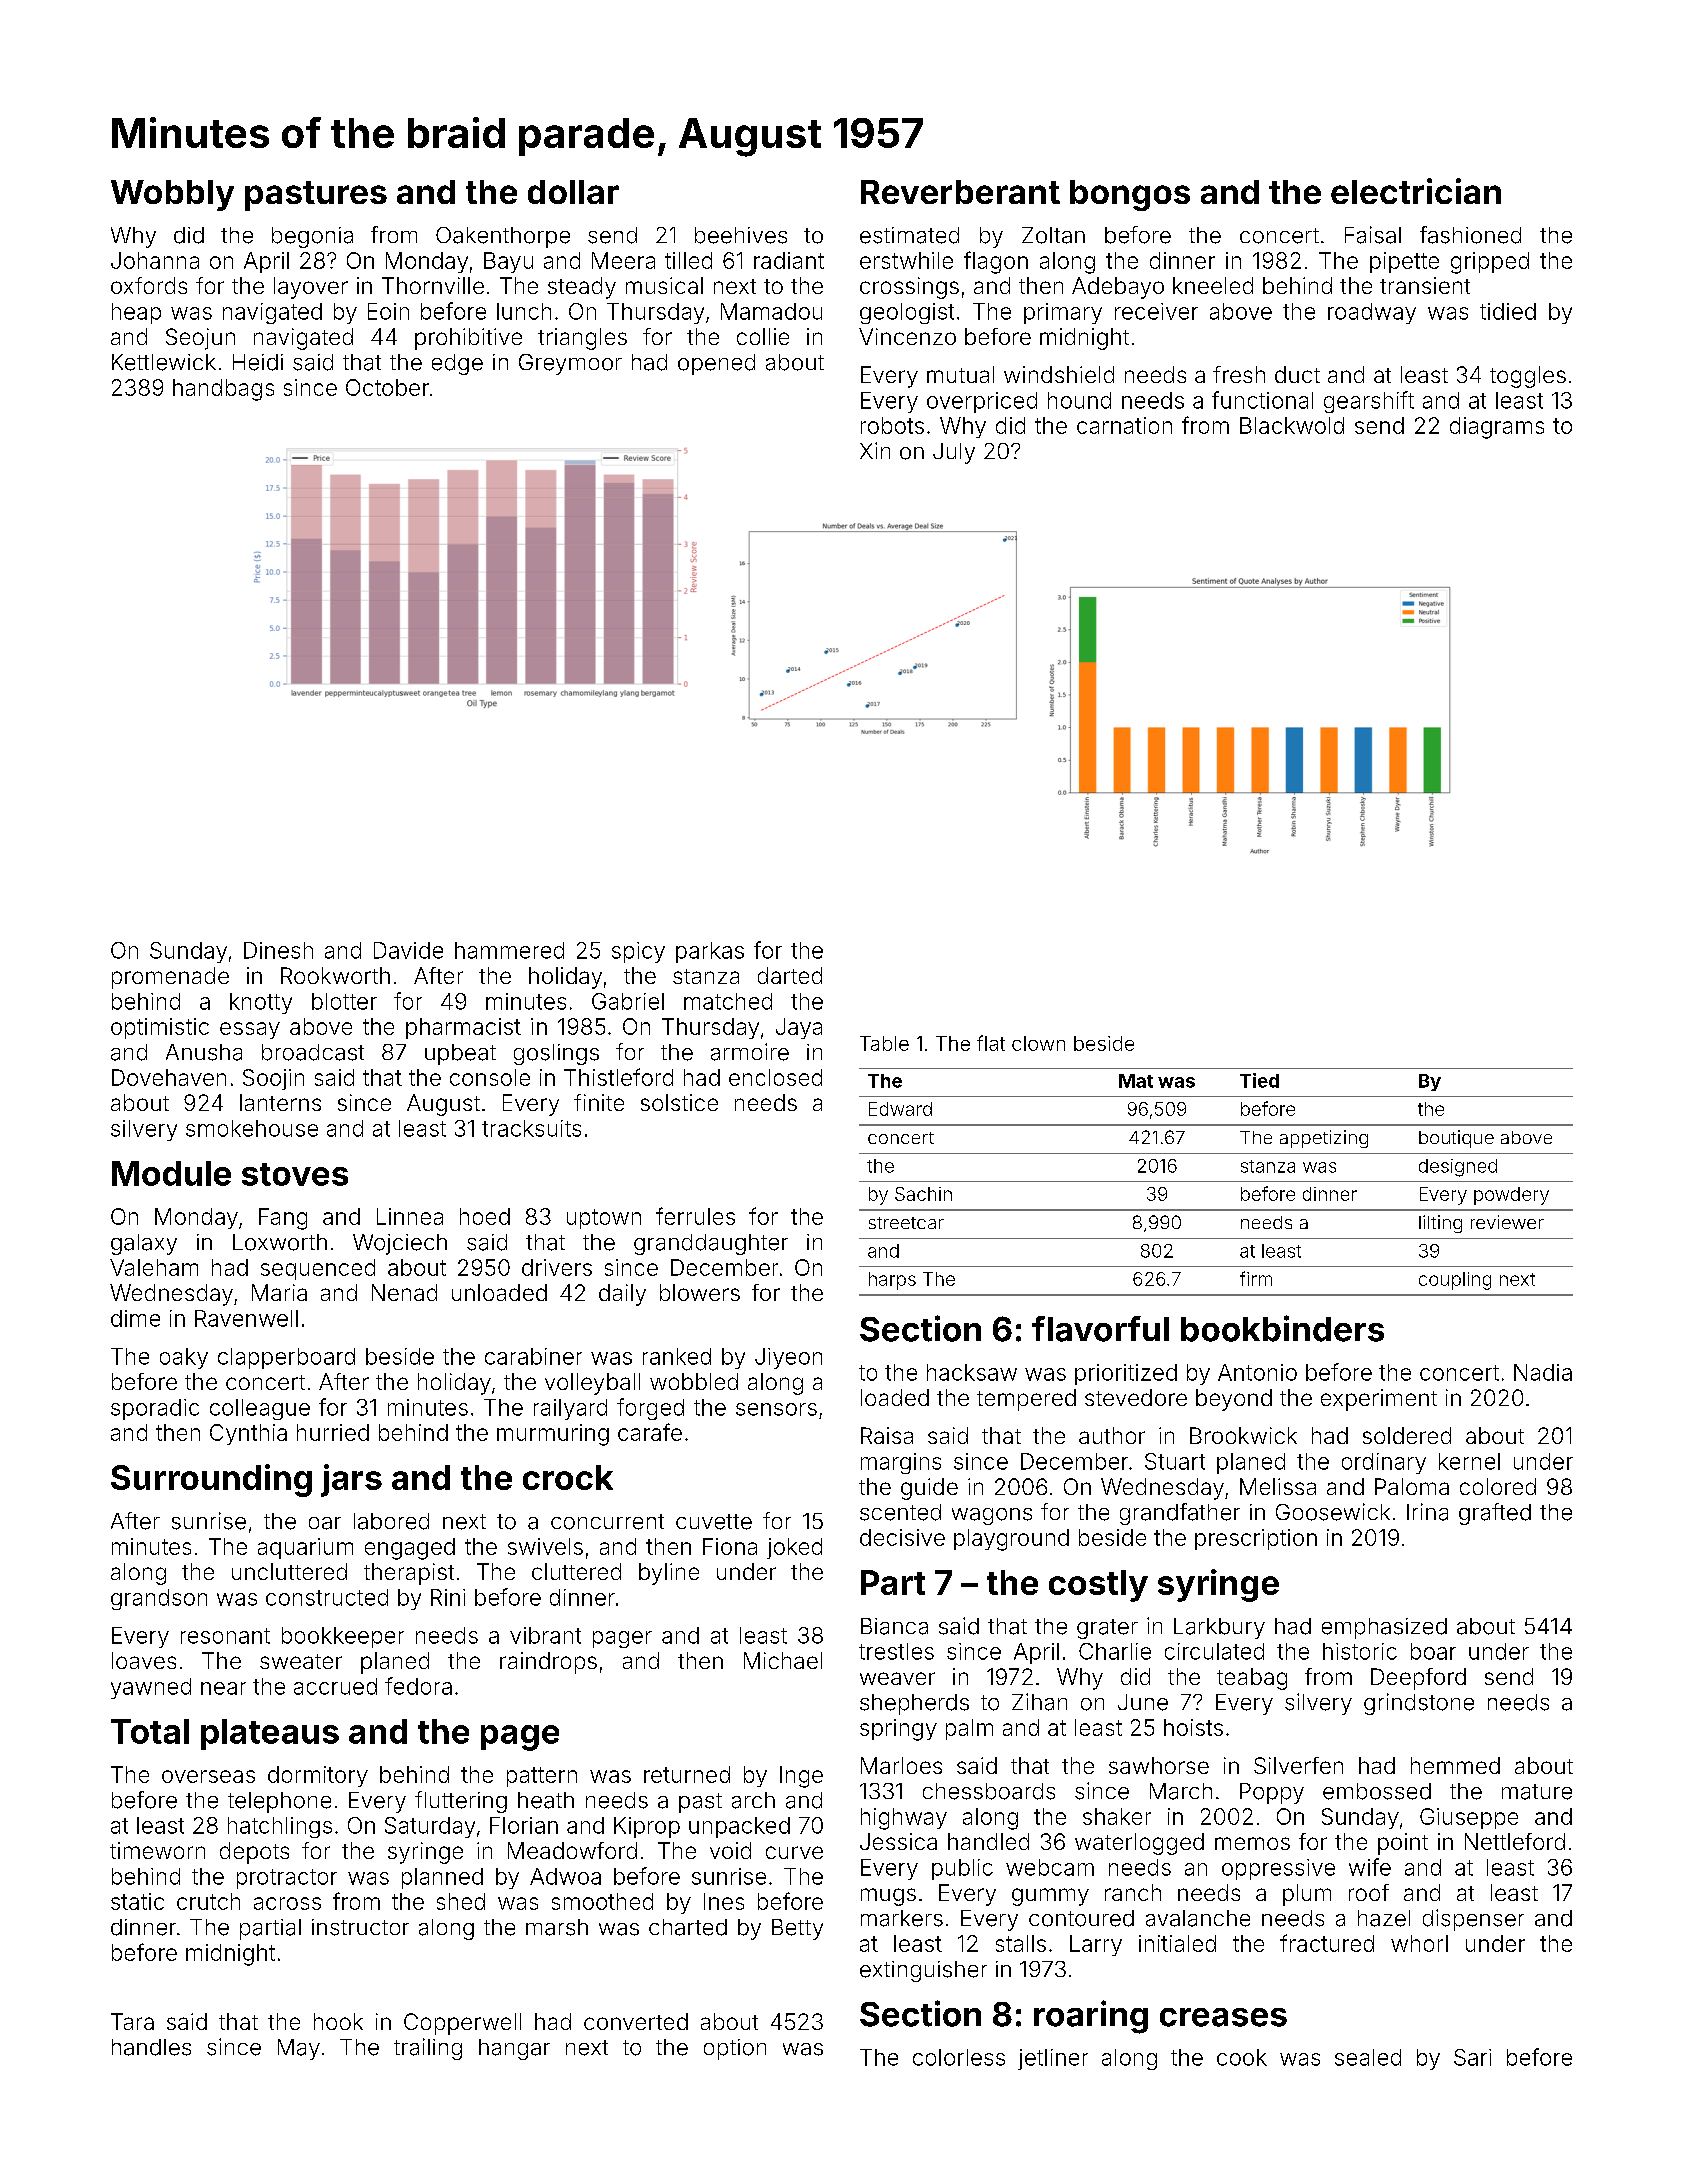 The width and height of the page is (1683, 2178). What do you see at coordinates (1528, 377) in the page?
I see `toggles` at bounding box center [1528, 377].
